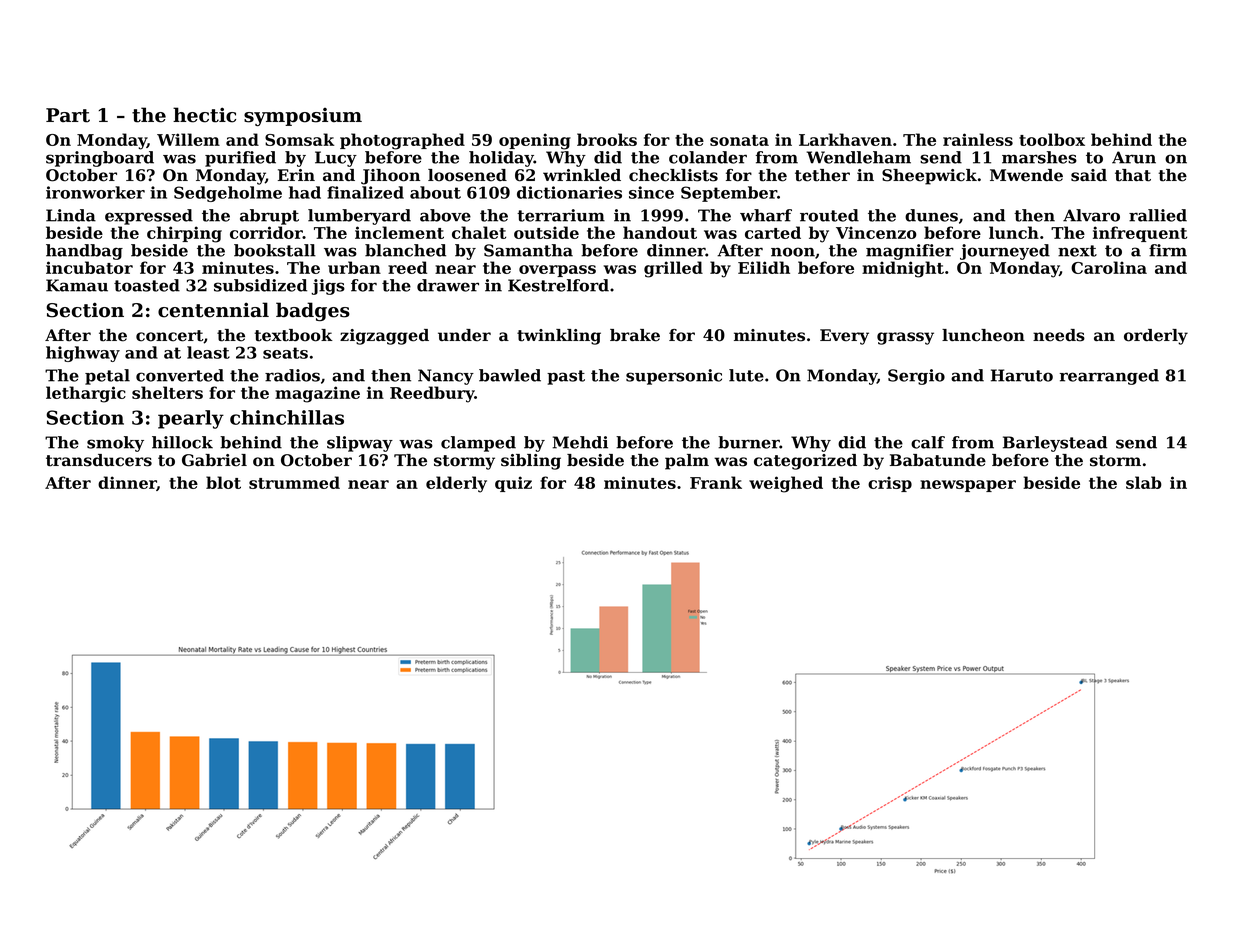  Describe the element at coordinates (607, 139) in the image. I see `brooks` at that location.
